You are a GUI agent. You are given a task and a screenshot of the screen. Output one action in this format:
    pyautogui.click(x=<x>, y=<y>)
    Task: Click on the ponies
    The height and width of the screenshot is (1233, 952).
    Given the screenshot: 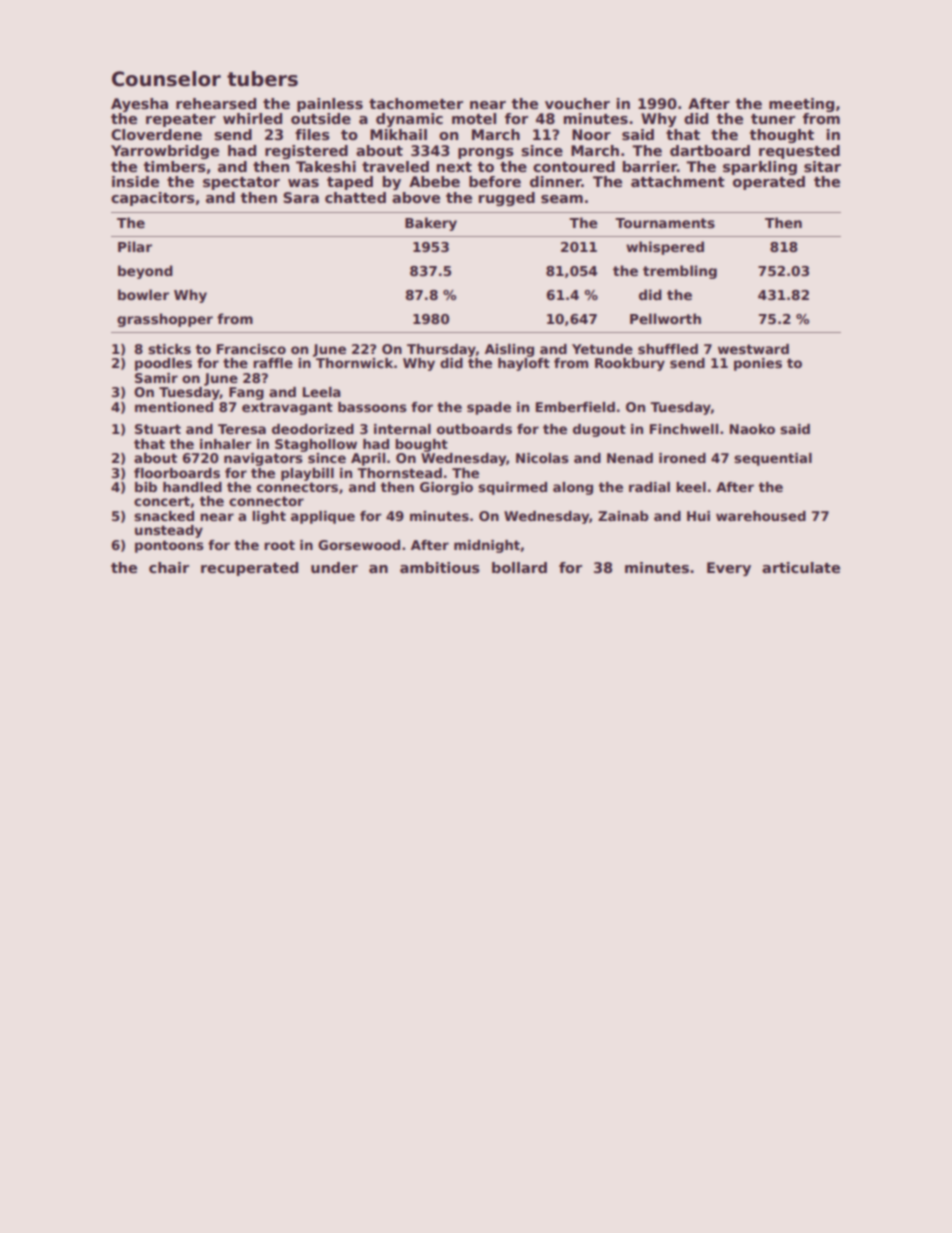 What is the action you would take?
    pyautogui.click(x=758, y=364)
